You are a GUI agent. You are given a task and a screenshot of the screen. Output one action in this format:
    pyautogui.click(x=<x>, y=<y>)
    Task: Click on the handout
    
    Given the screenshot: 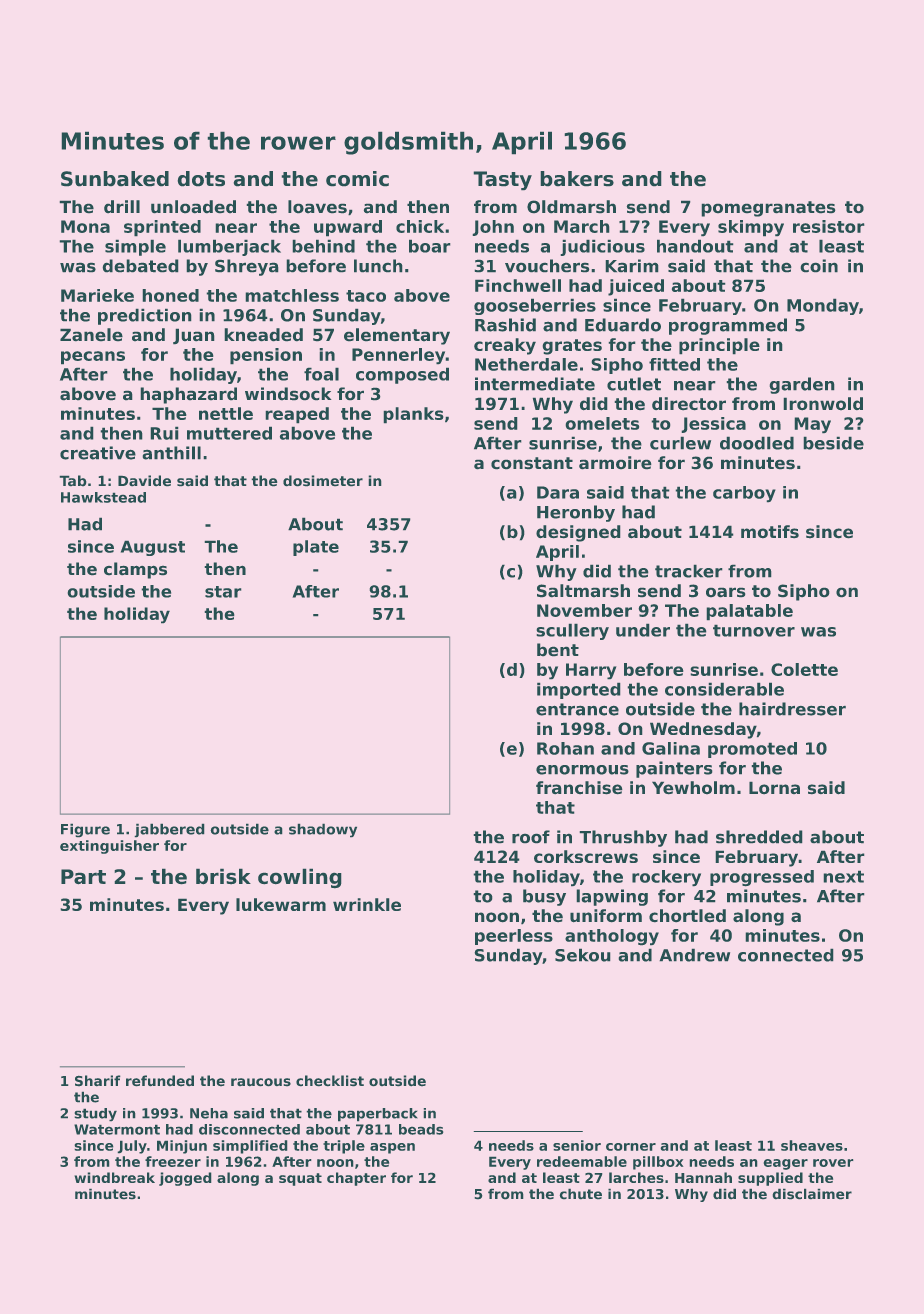 What is the action you would take?
    pyautogui.click(x=695, y=246)
